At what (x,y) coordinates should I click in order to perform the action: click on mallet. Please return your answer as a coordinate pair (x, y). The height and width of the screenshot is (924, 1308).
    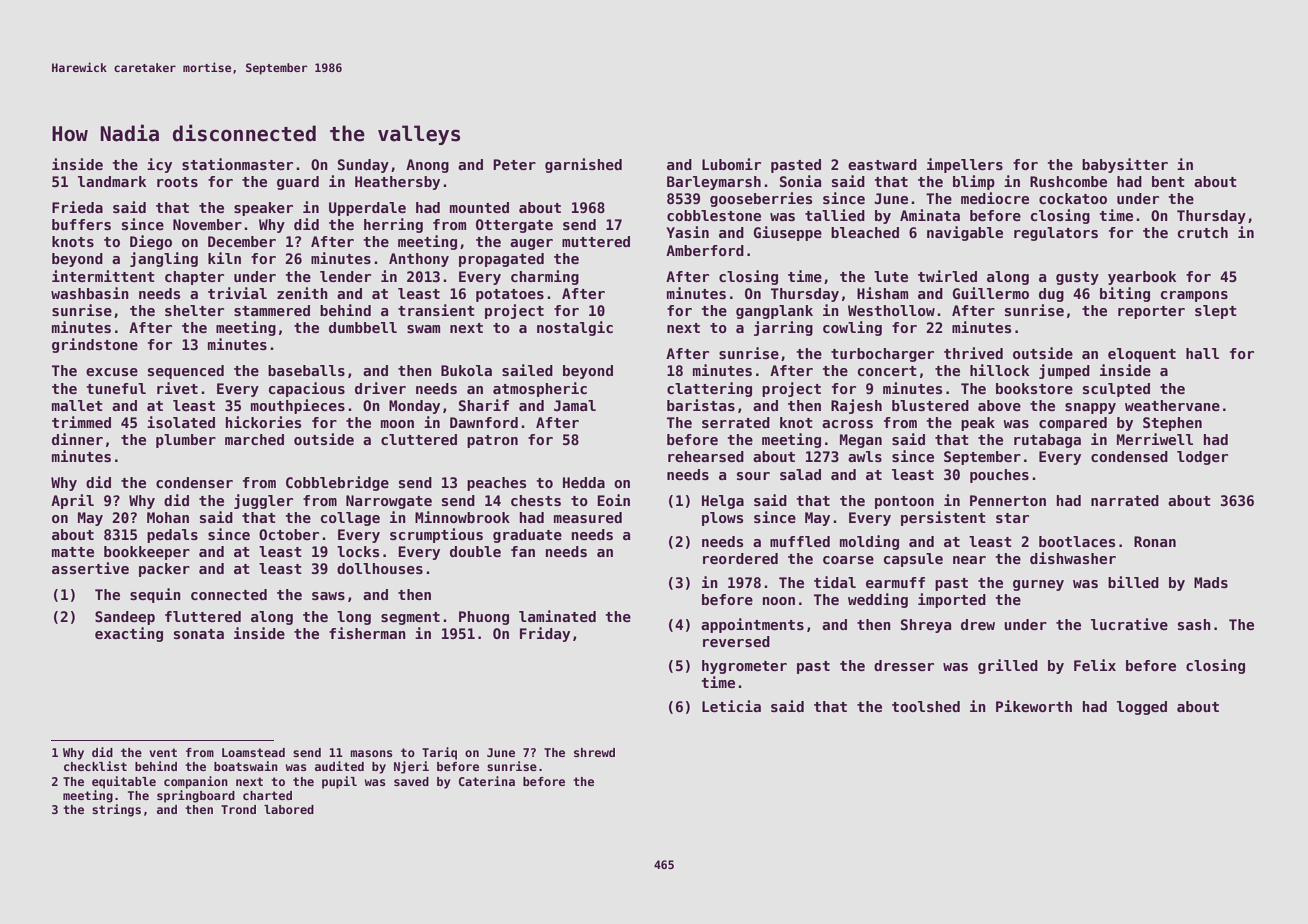
    Looking at the image, I should click on (77, 405).
